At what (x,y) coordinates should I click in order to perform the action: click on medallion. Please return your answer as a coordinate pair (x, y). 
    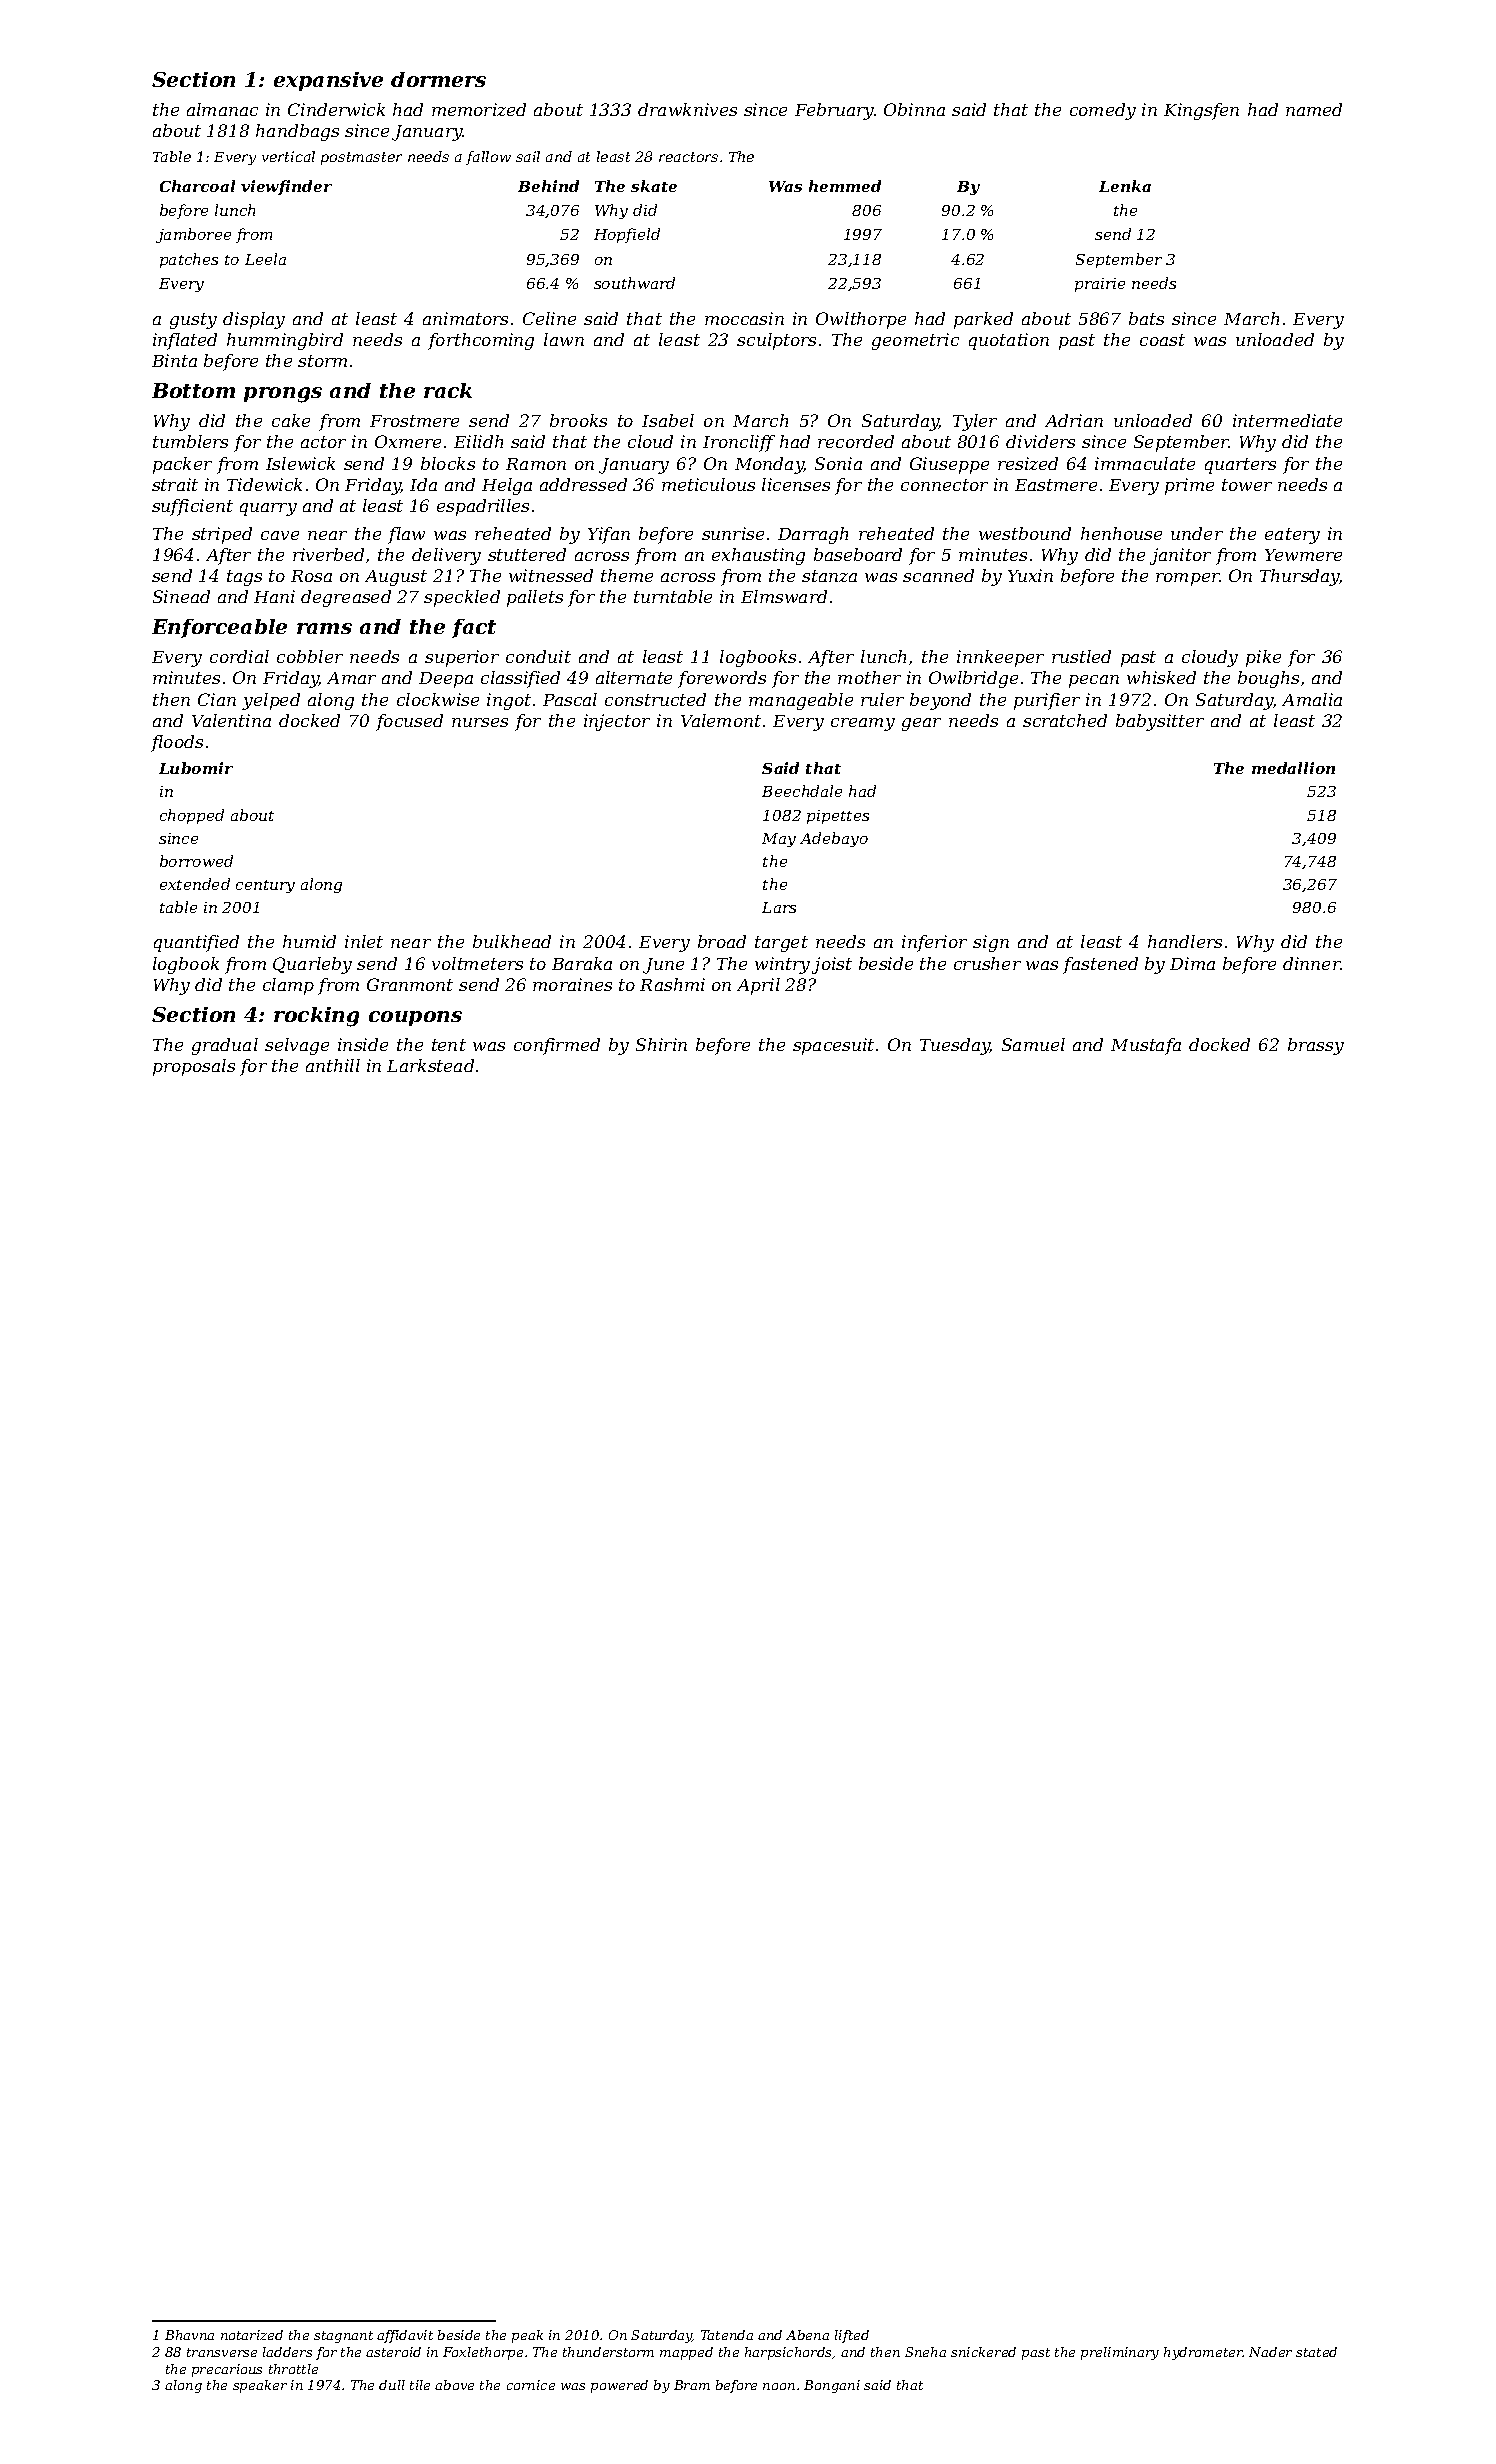
    Looking at the image, I should click on (1293, 768).
